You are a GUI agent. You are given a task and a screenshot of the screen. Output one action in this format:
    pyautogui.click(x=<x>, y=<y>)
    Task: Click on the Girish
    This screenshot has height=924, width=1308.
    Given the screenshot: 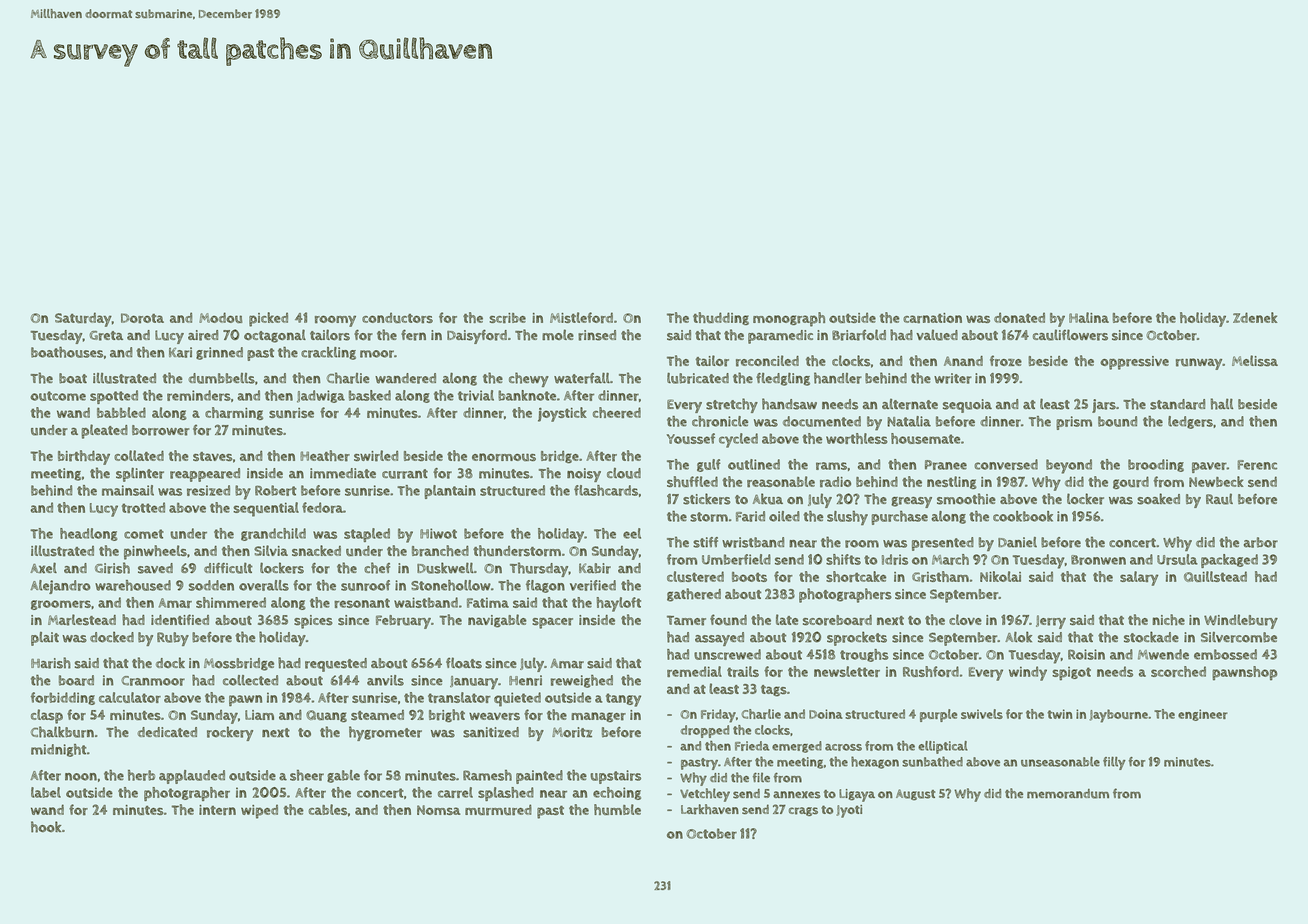 What is the action you would take?
    pyautogui.click(x=112, y=568)
